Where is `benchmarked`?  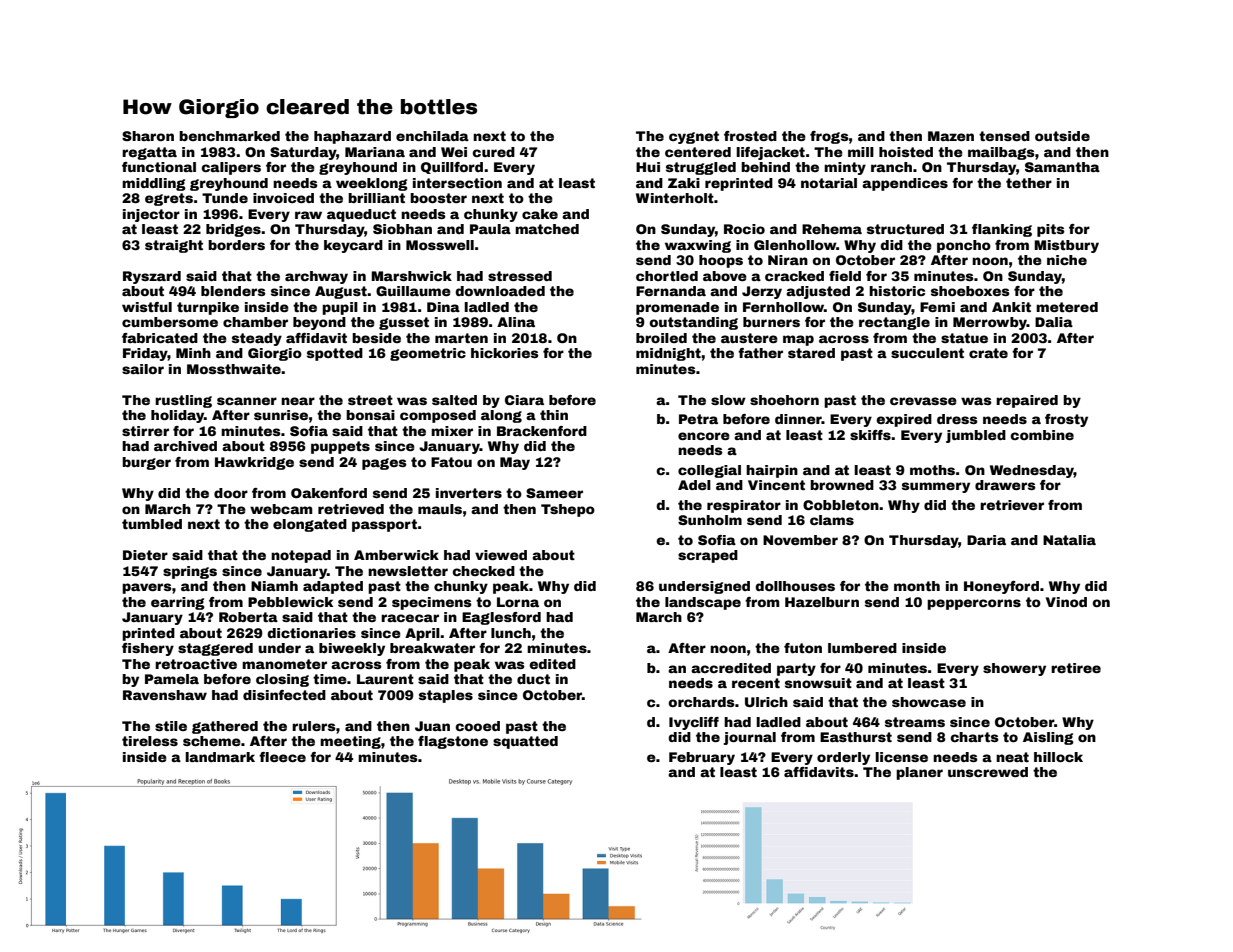 benchmarked is located at coordinates (229, 136).
